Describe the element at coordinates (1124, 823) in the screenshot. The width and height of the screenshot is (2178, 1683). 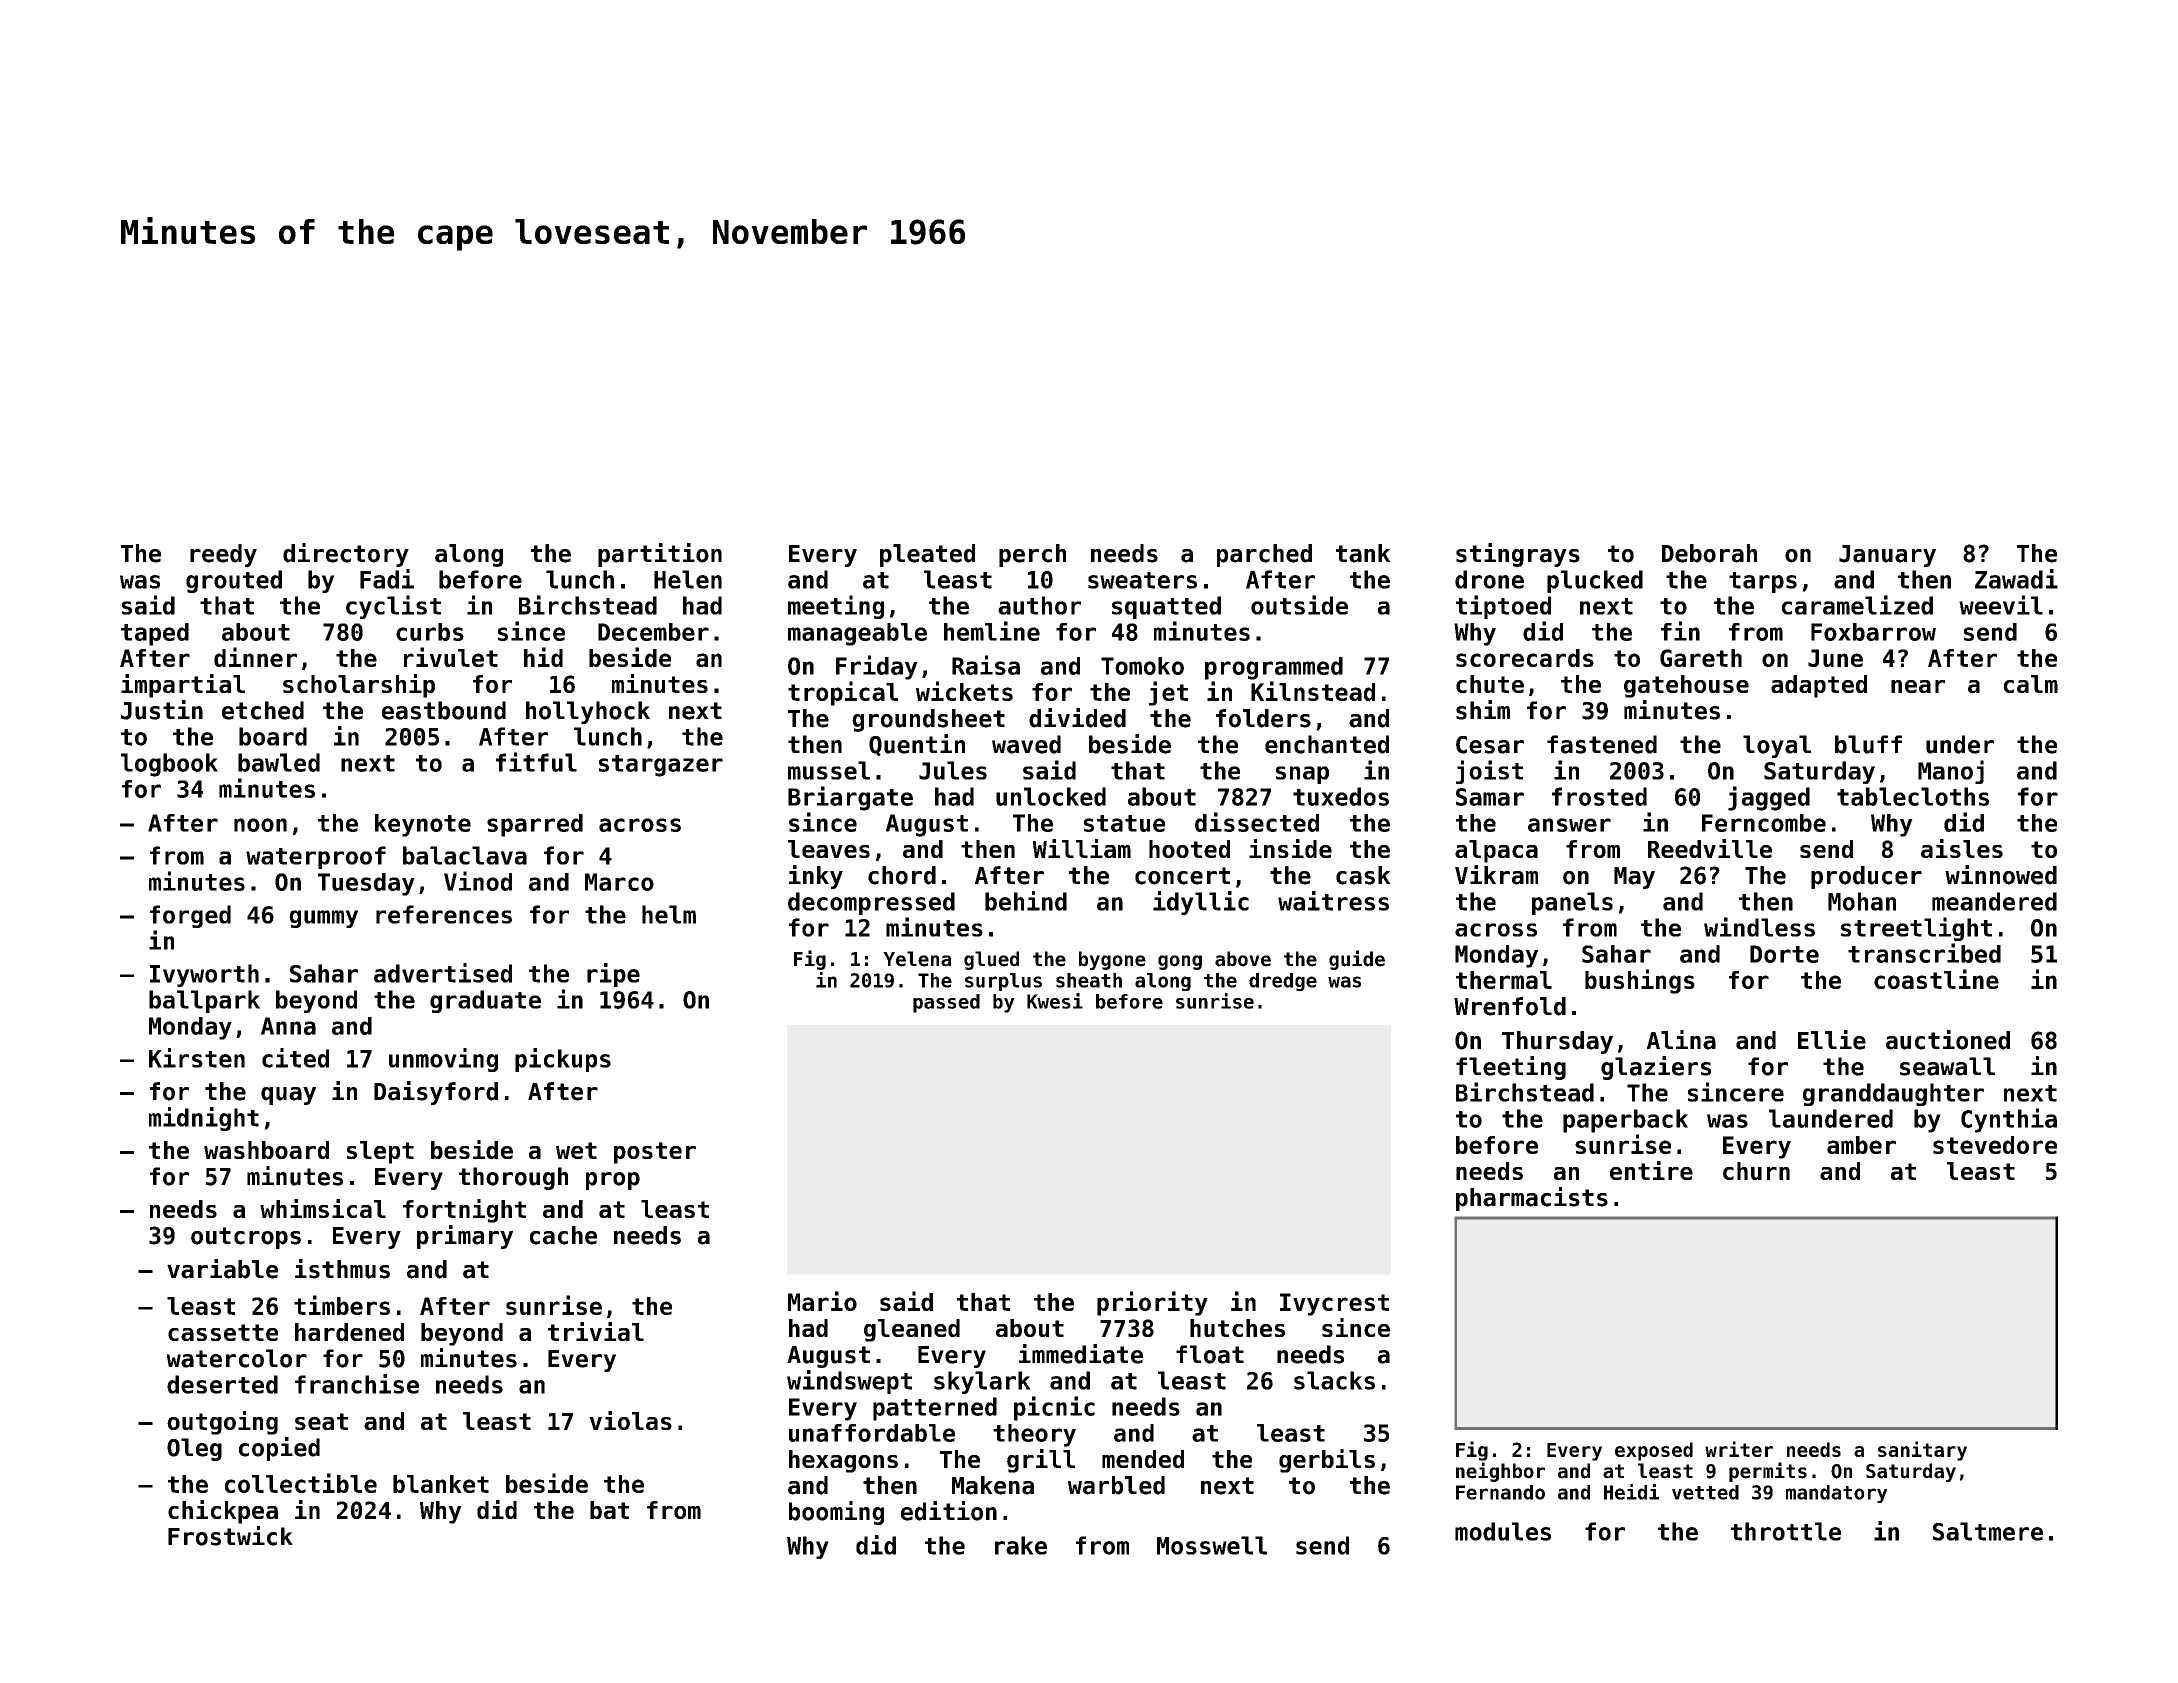
I see `statue` at that location.
